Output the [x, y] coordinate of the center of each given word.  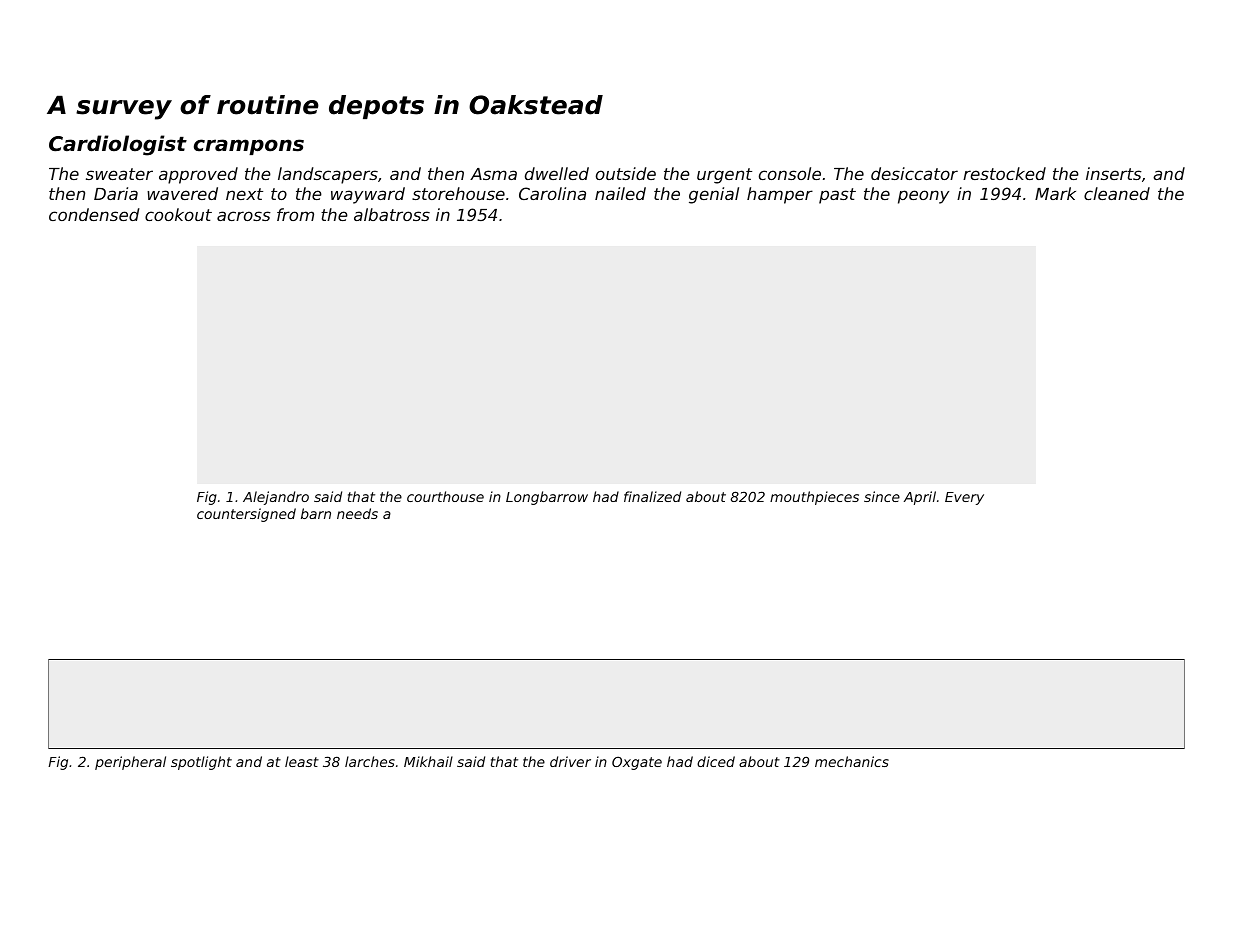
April [920, 498]
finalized [652, 496]
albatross [392, 214]
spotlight [201, 763]
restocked [1004, 173]
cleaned [1117, 193]
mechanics [852, 761]
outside [626, 173]
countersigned [246, 515]
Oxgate [637, 763]
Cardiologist [118, 145]
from [295, 214]
